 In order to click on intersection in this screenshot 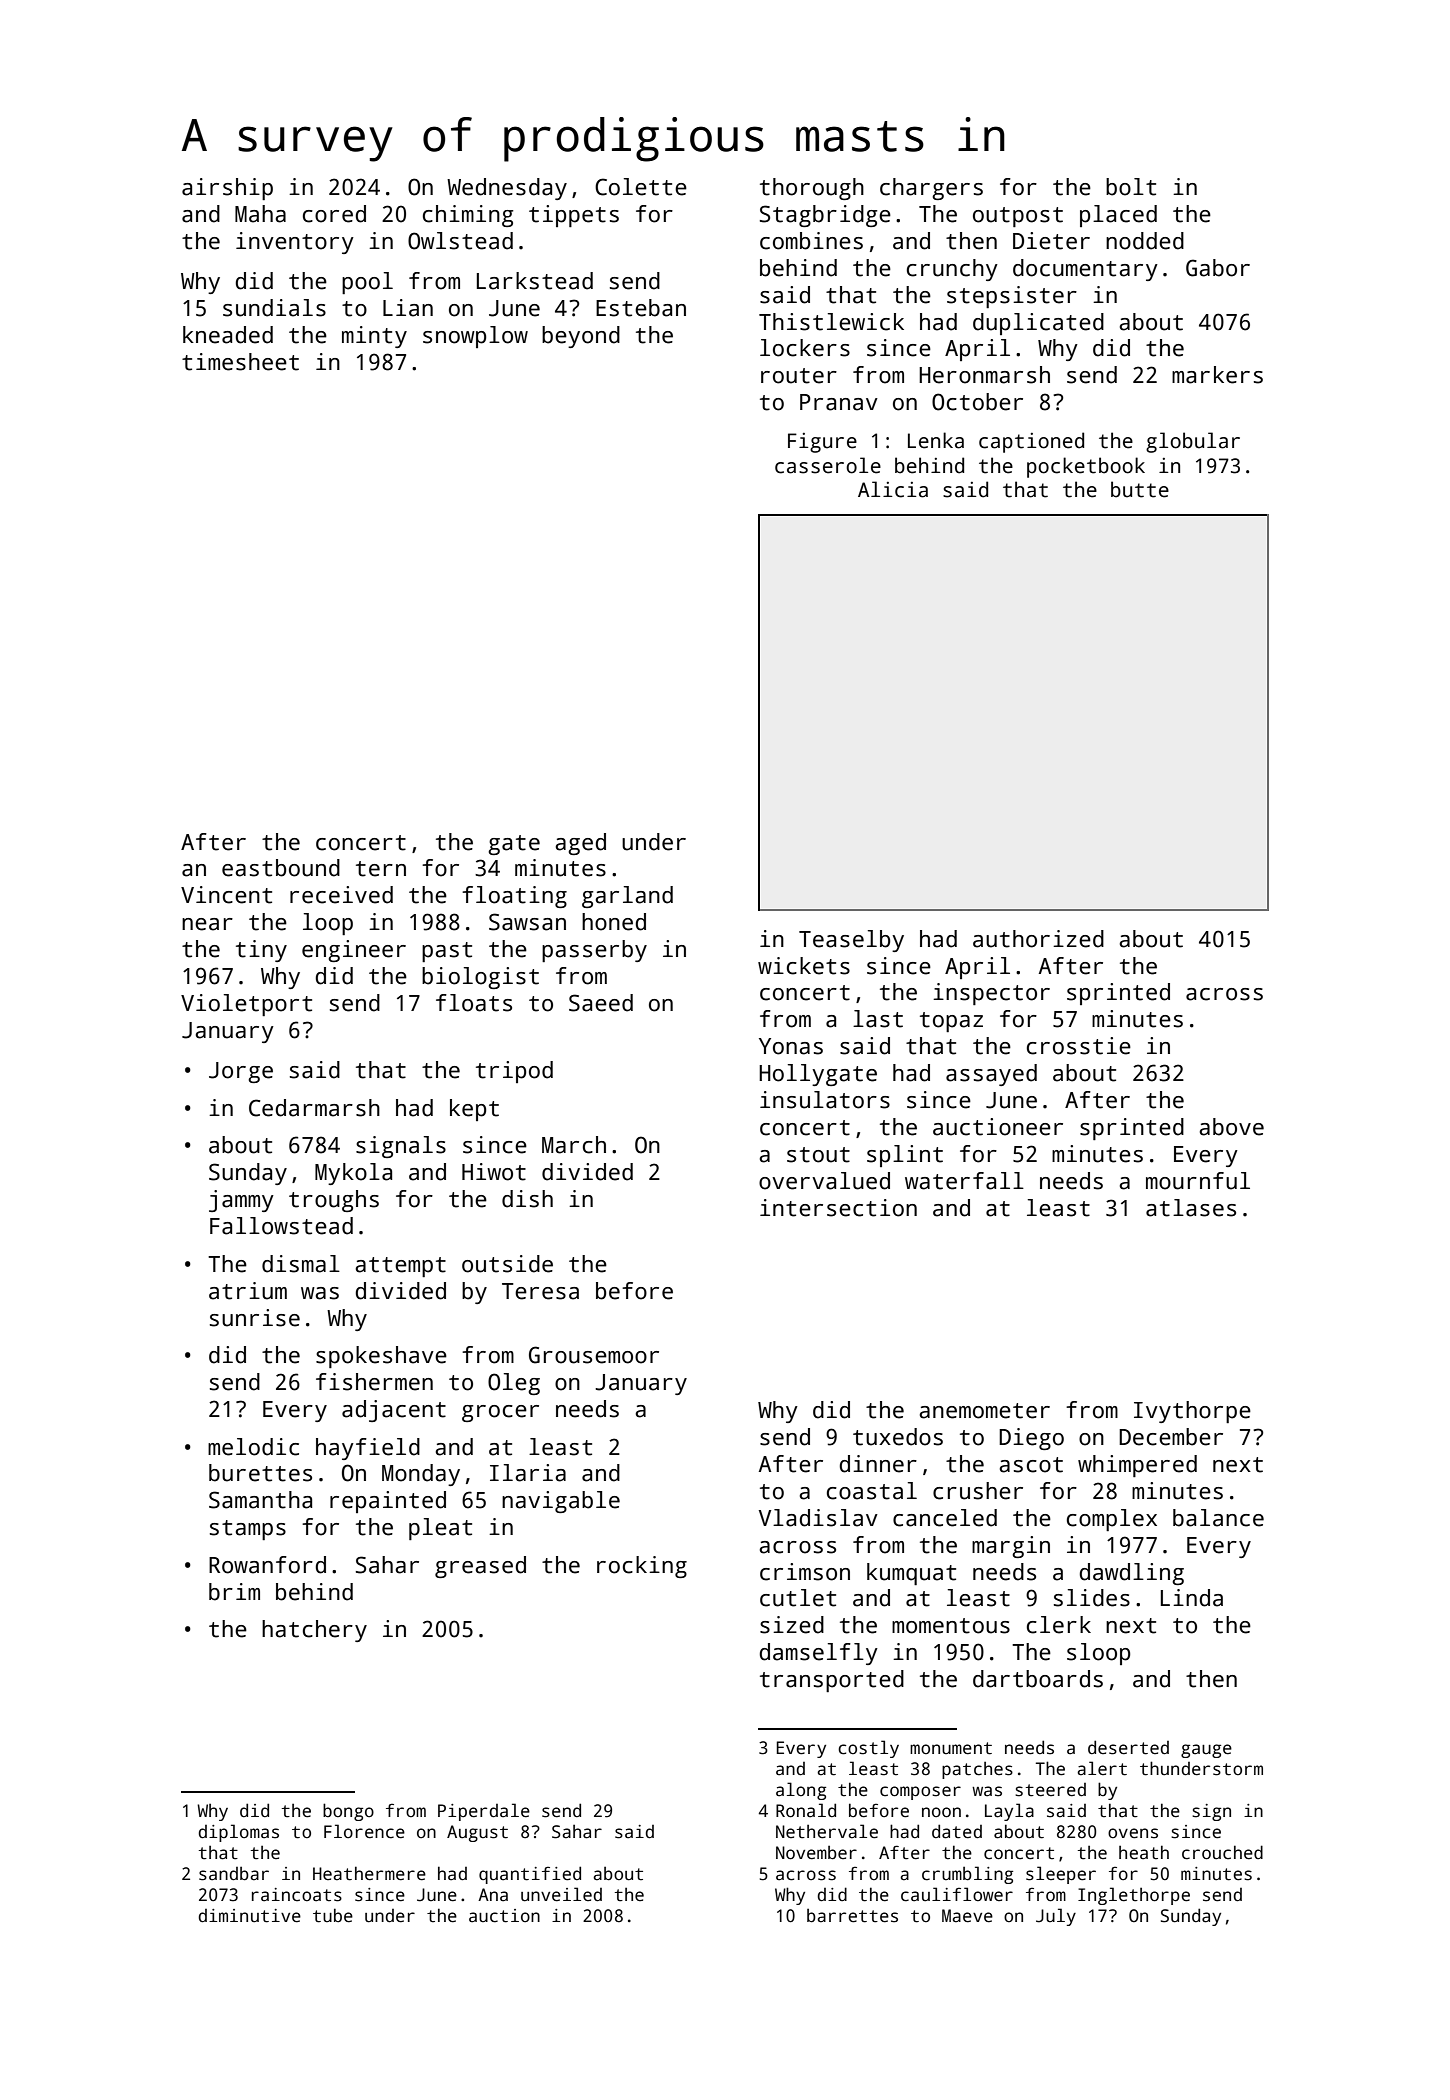, I will do `click(838, 1208)`.
